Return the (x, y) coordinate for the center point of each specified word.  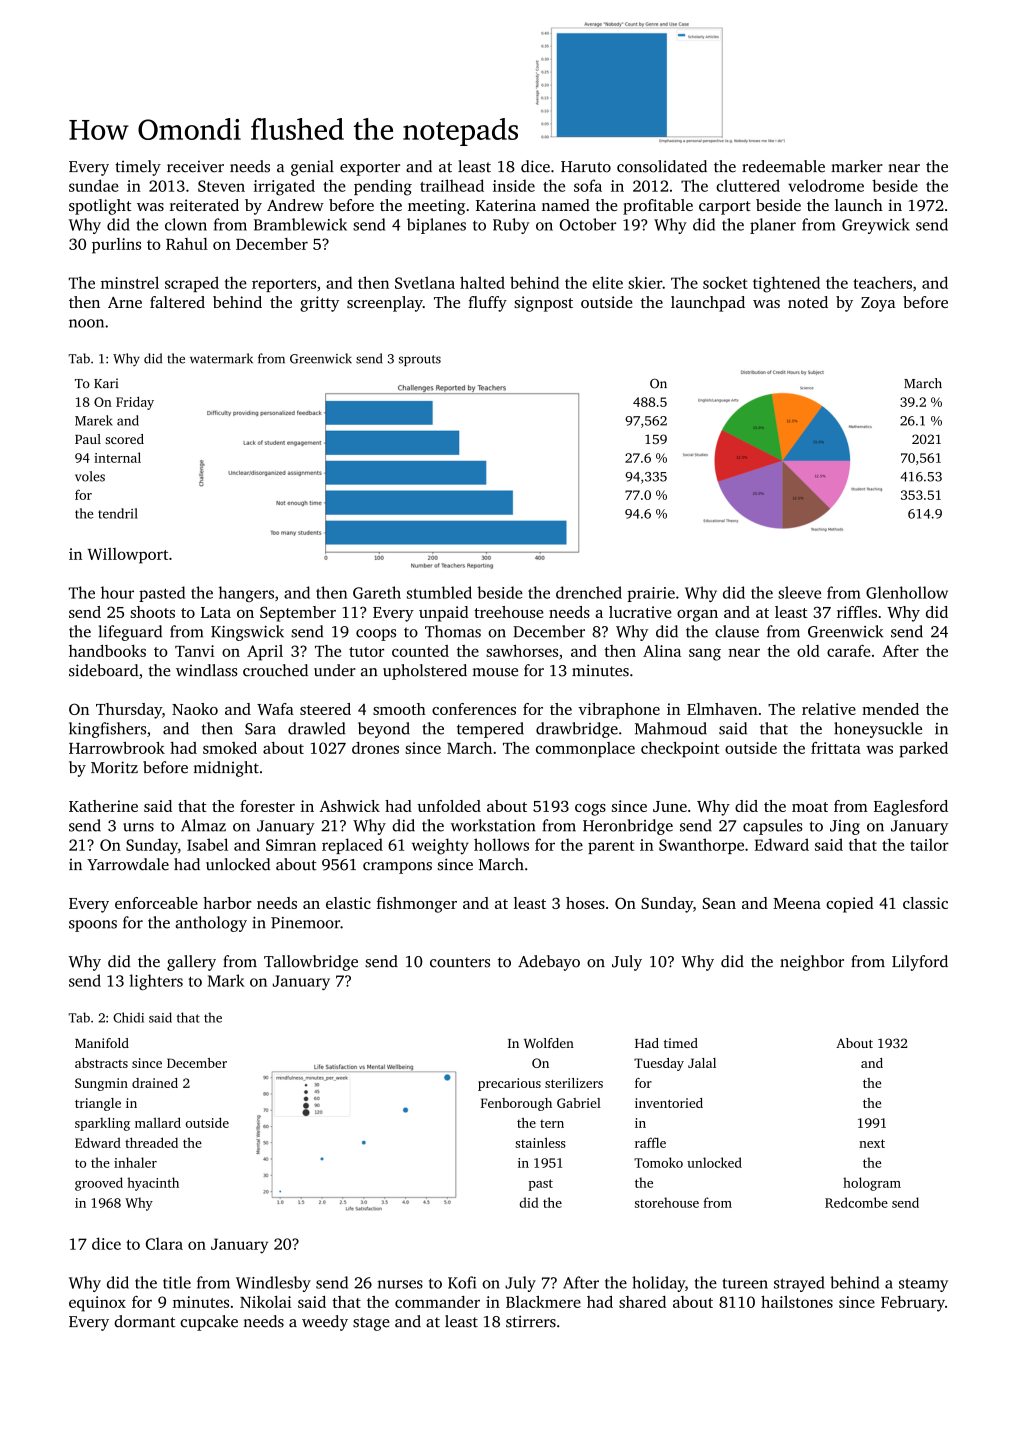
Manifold (102, 1043)
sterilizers (574, 1083)
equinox (97, 1304)
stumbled (439, 592)
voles (90, 476)
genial (312, 168)
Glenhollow (907, 592)
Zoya (878, 304)
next (872, 1143)
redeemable (783, 166)
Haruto (586, 167)
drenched (589, 592)
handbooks (107, 651)
